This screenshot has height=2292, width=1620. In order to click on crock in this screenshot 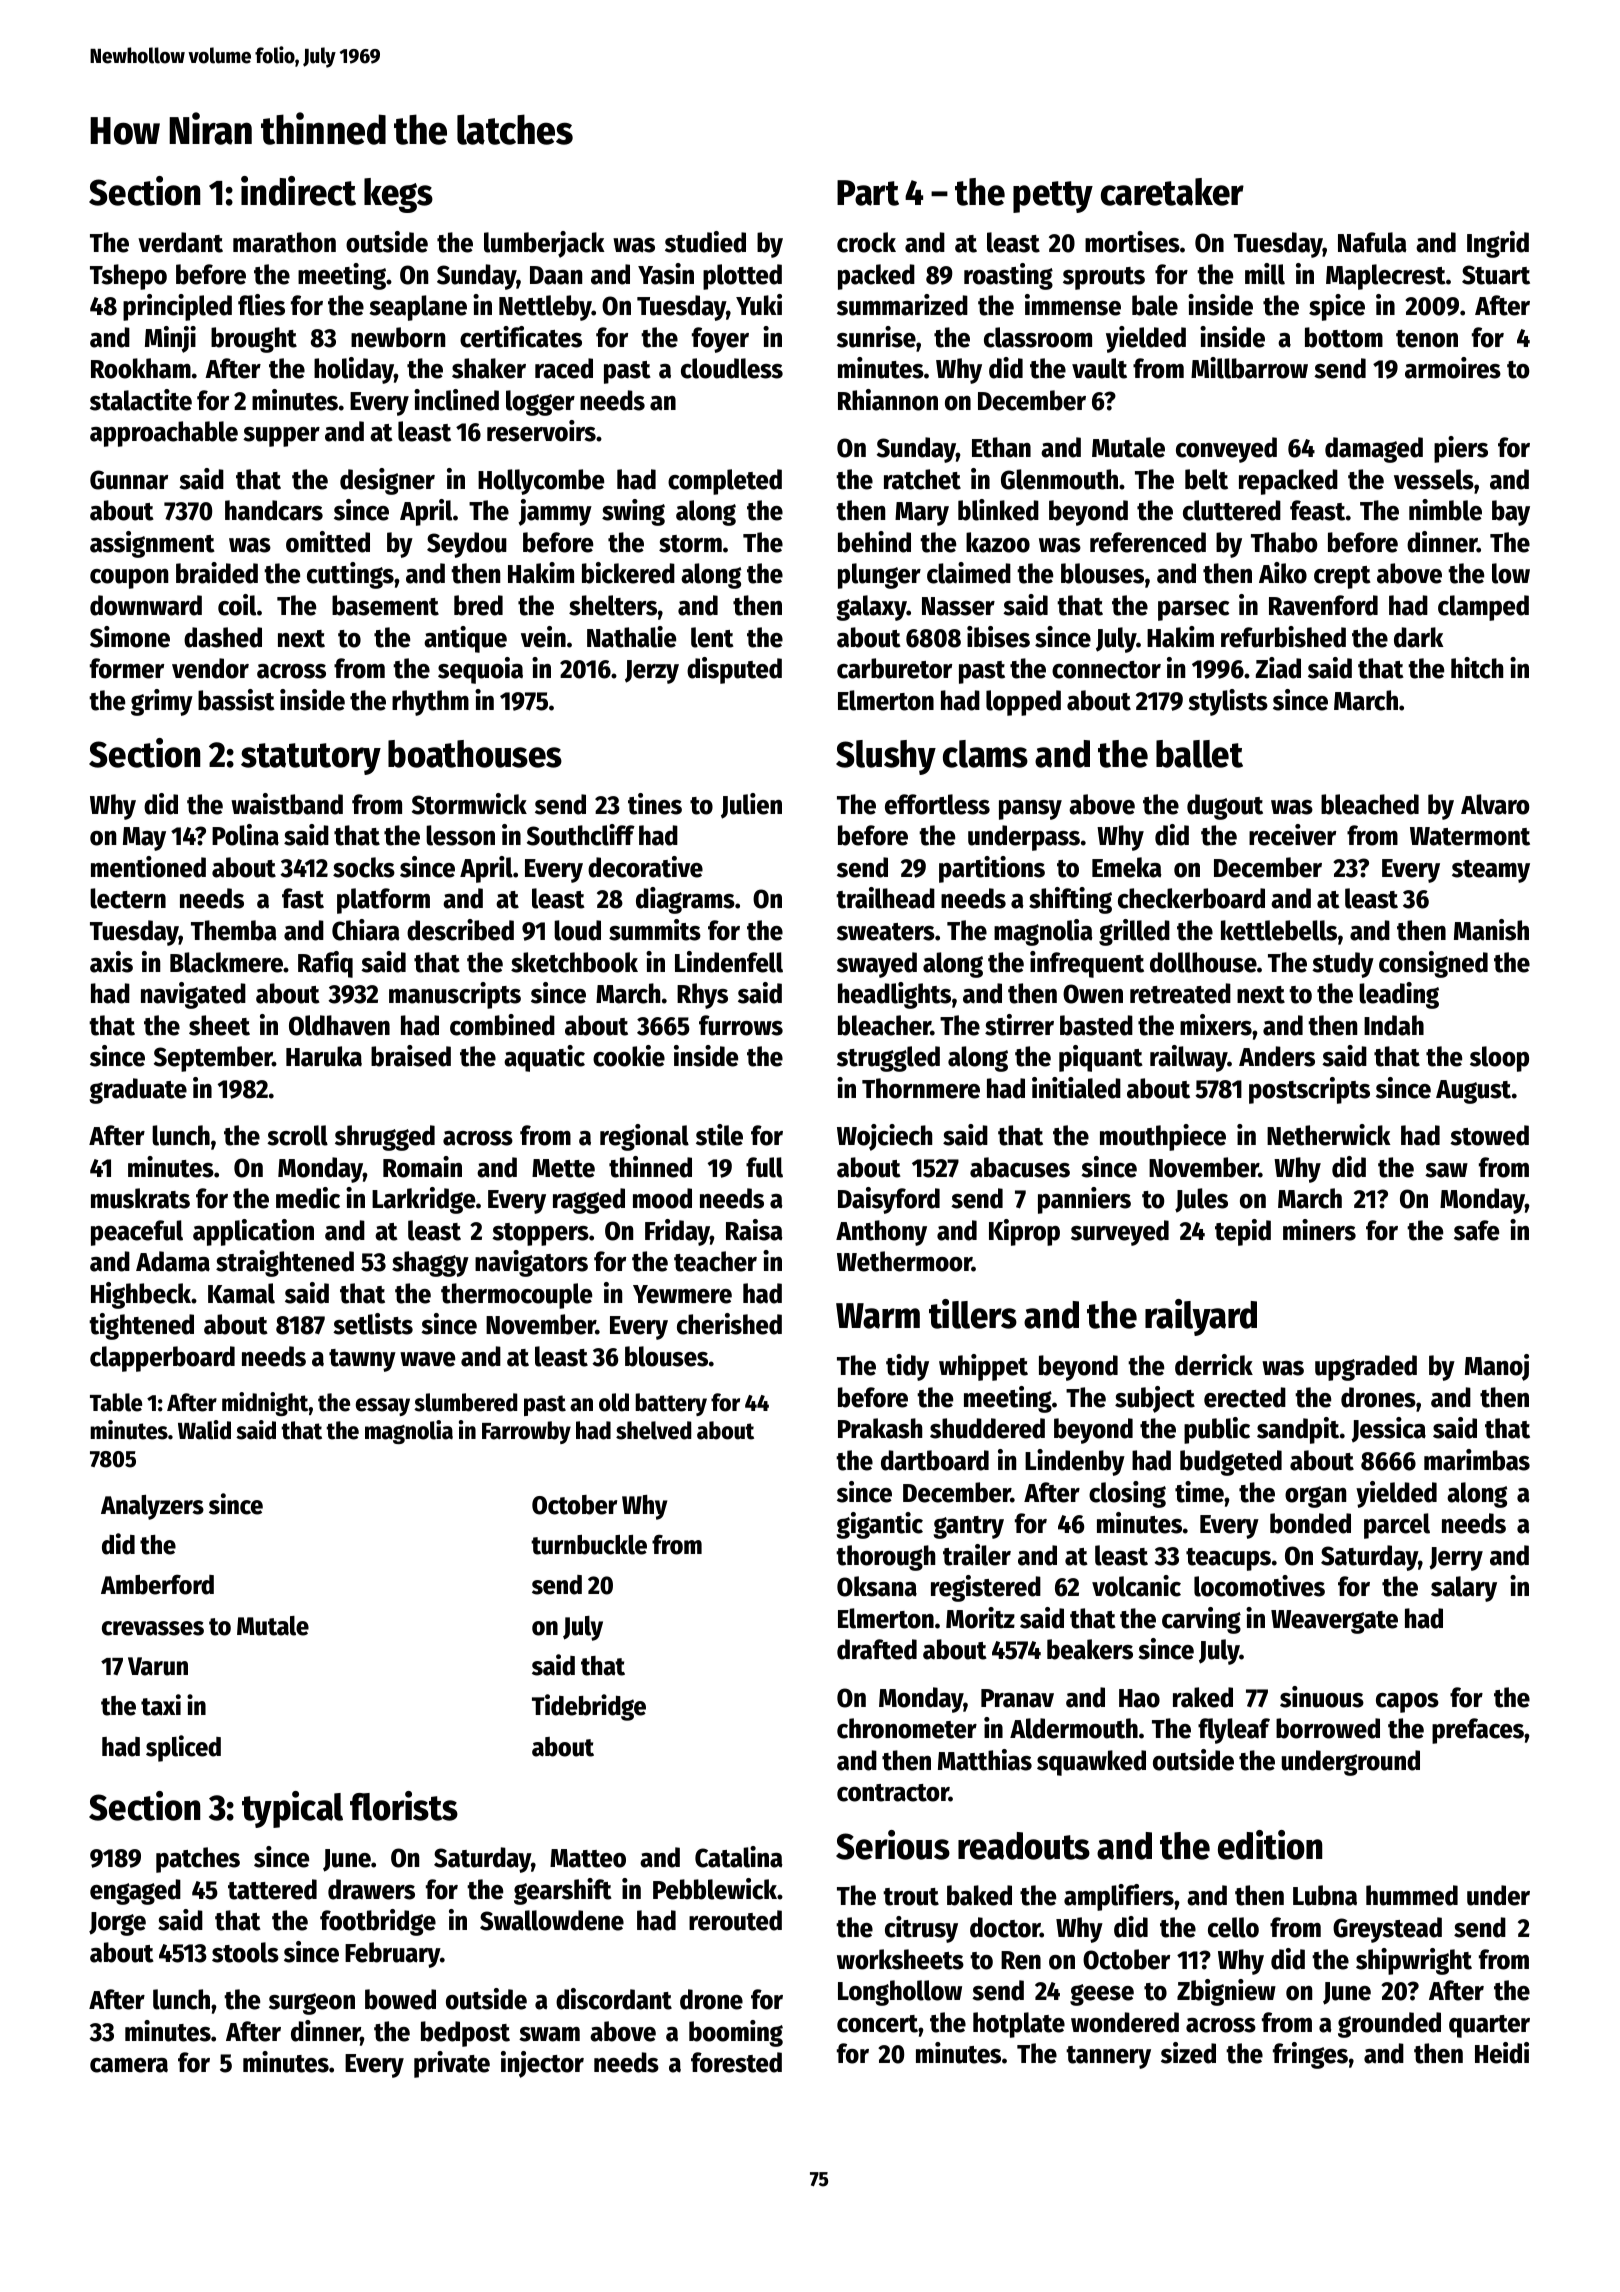, I will do `click(866, 242)`.
